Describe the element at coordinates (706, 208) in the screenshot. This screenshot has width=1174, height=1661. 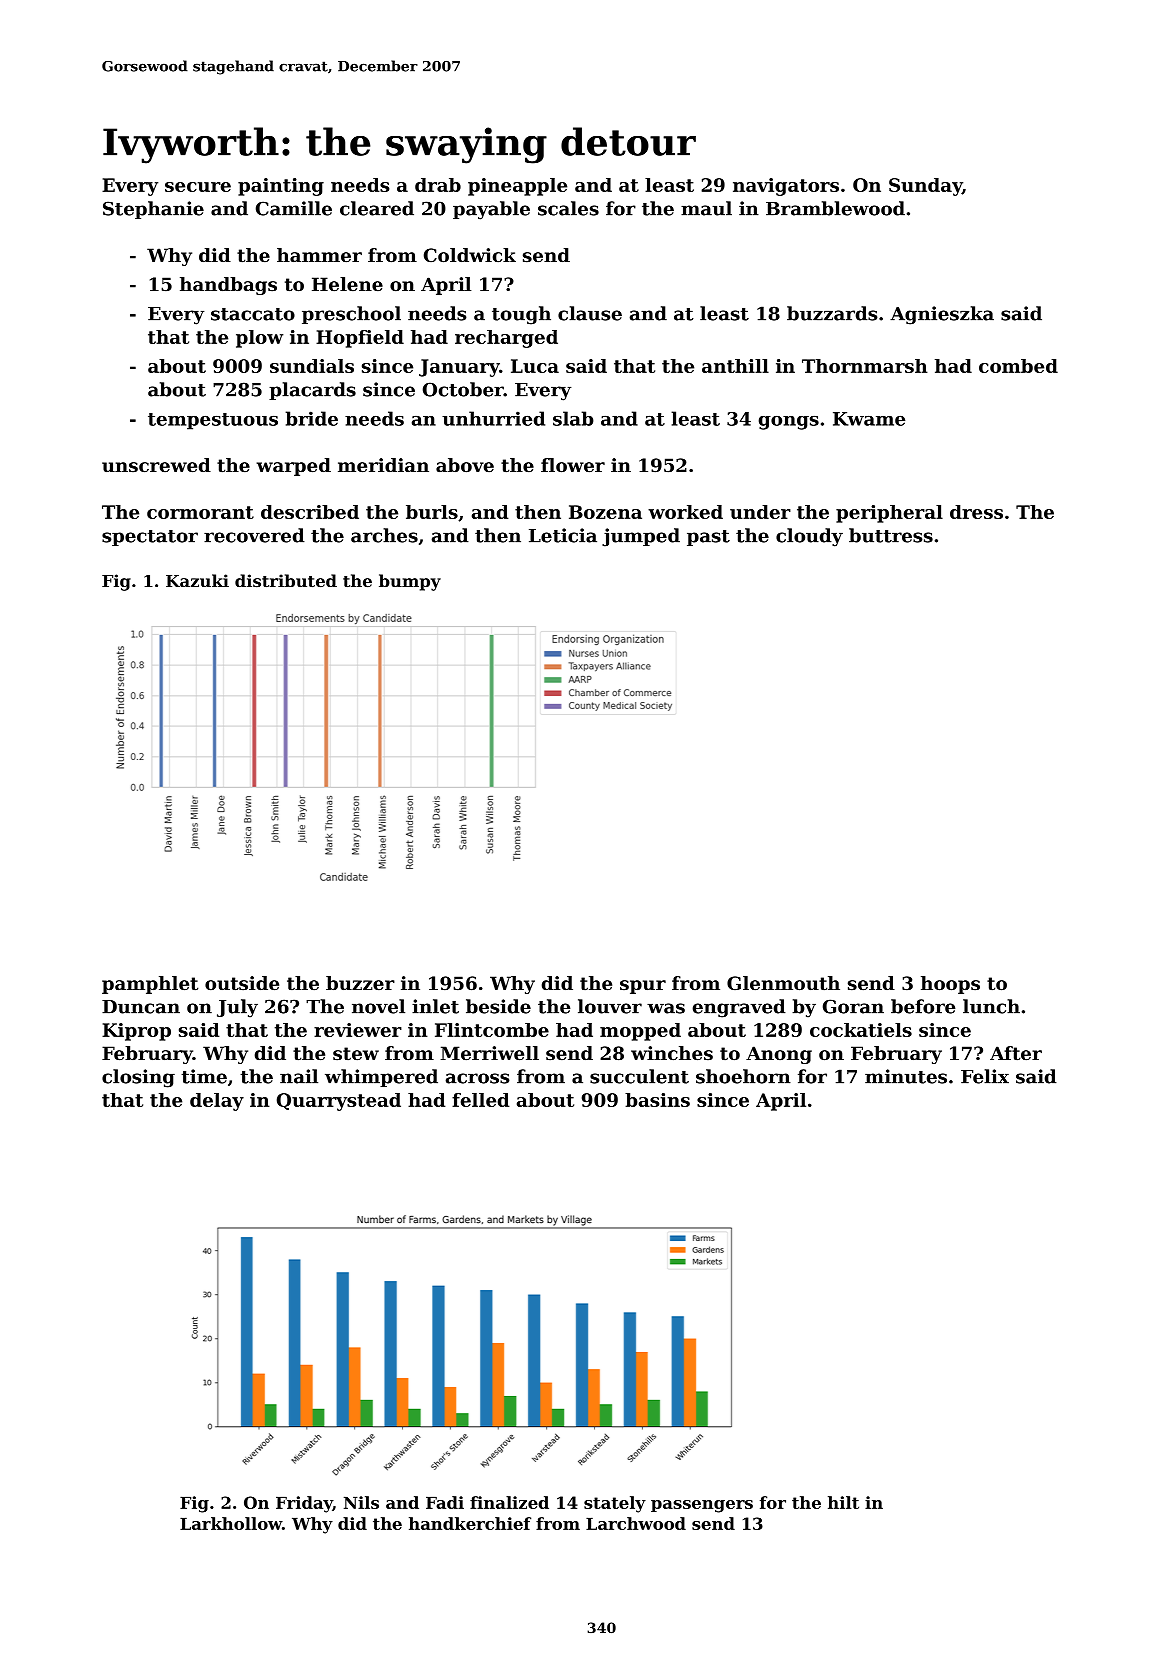
I see `maul` at that location.
